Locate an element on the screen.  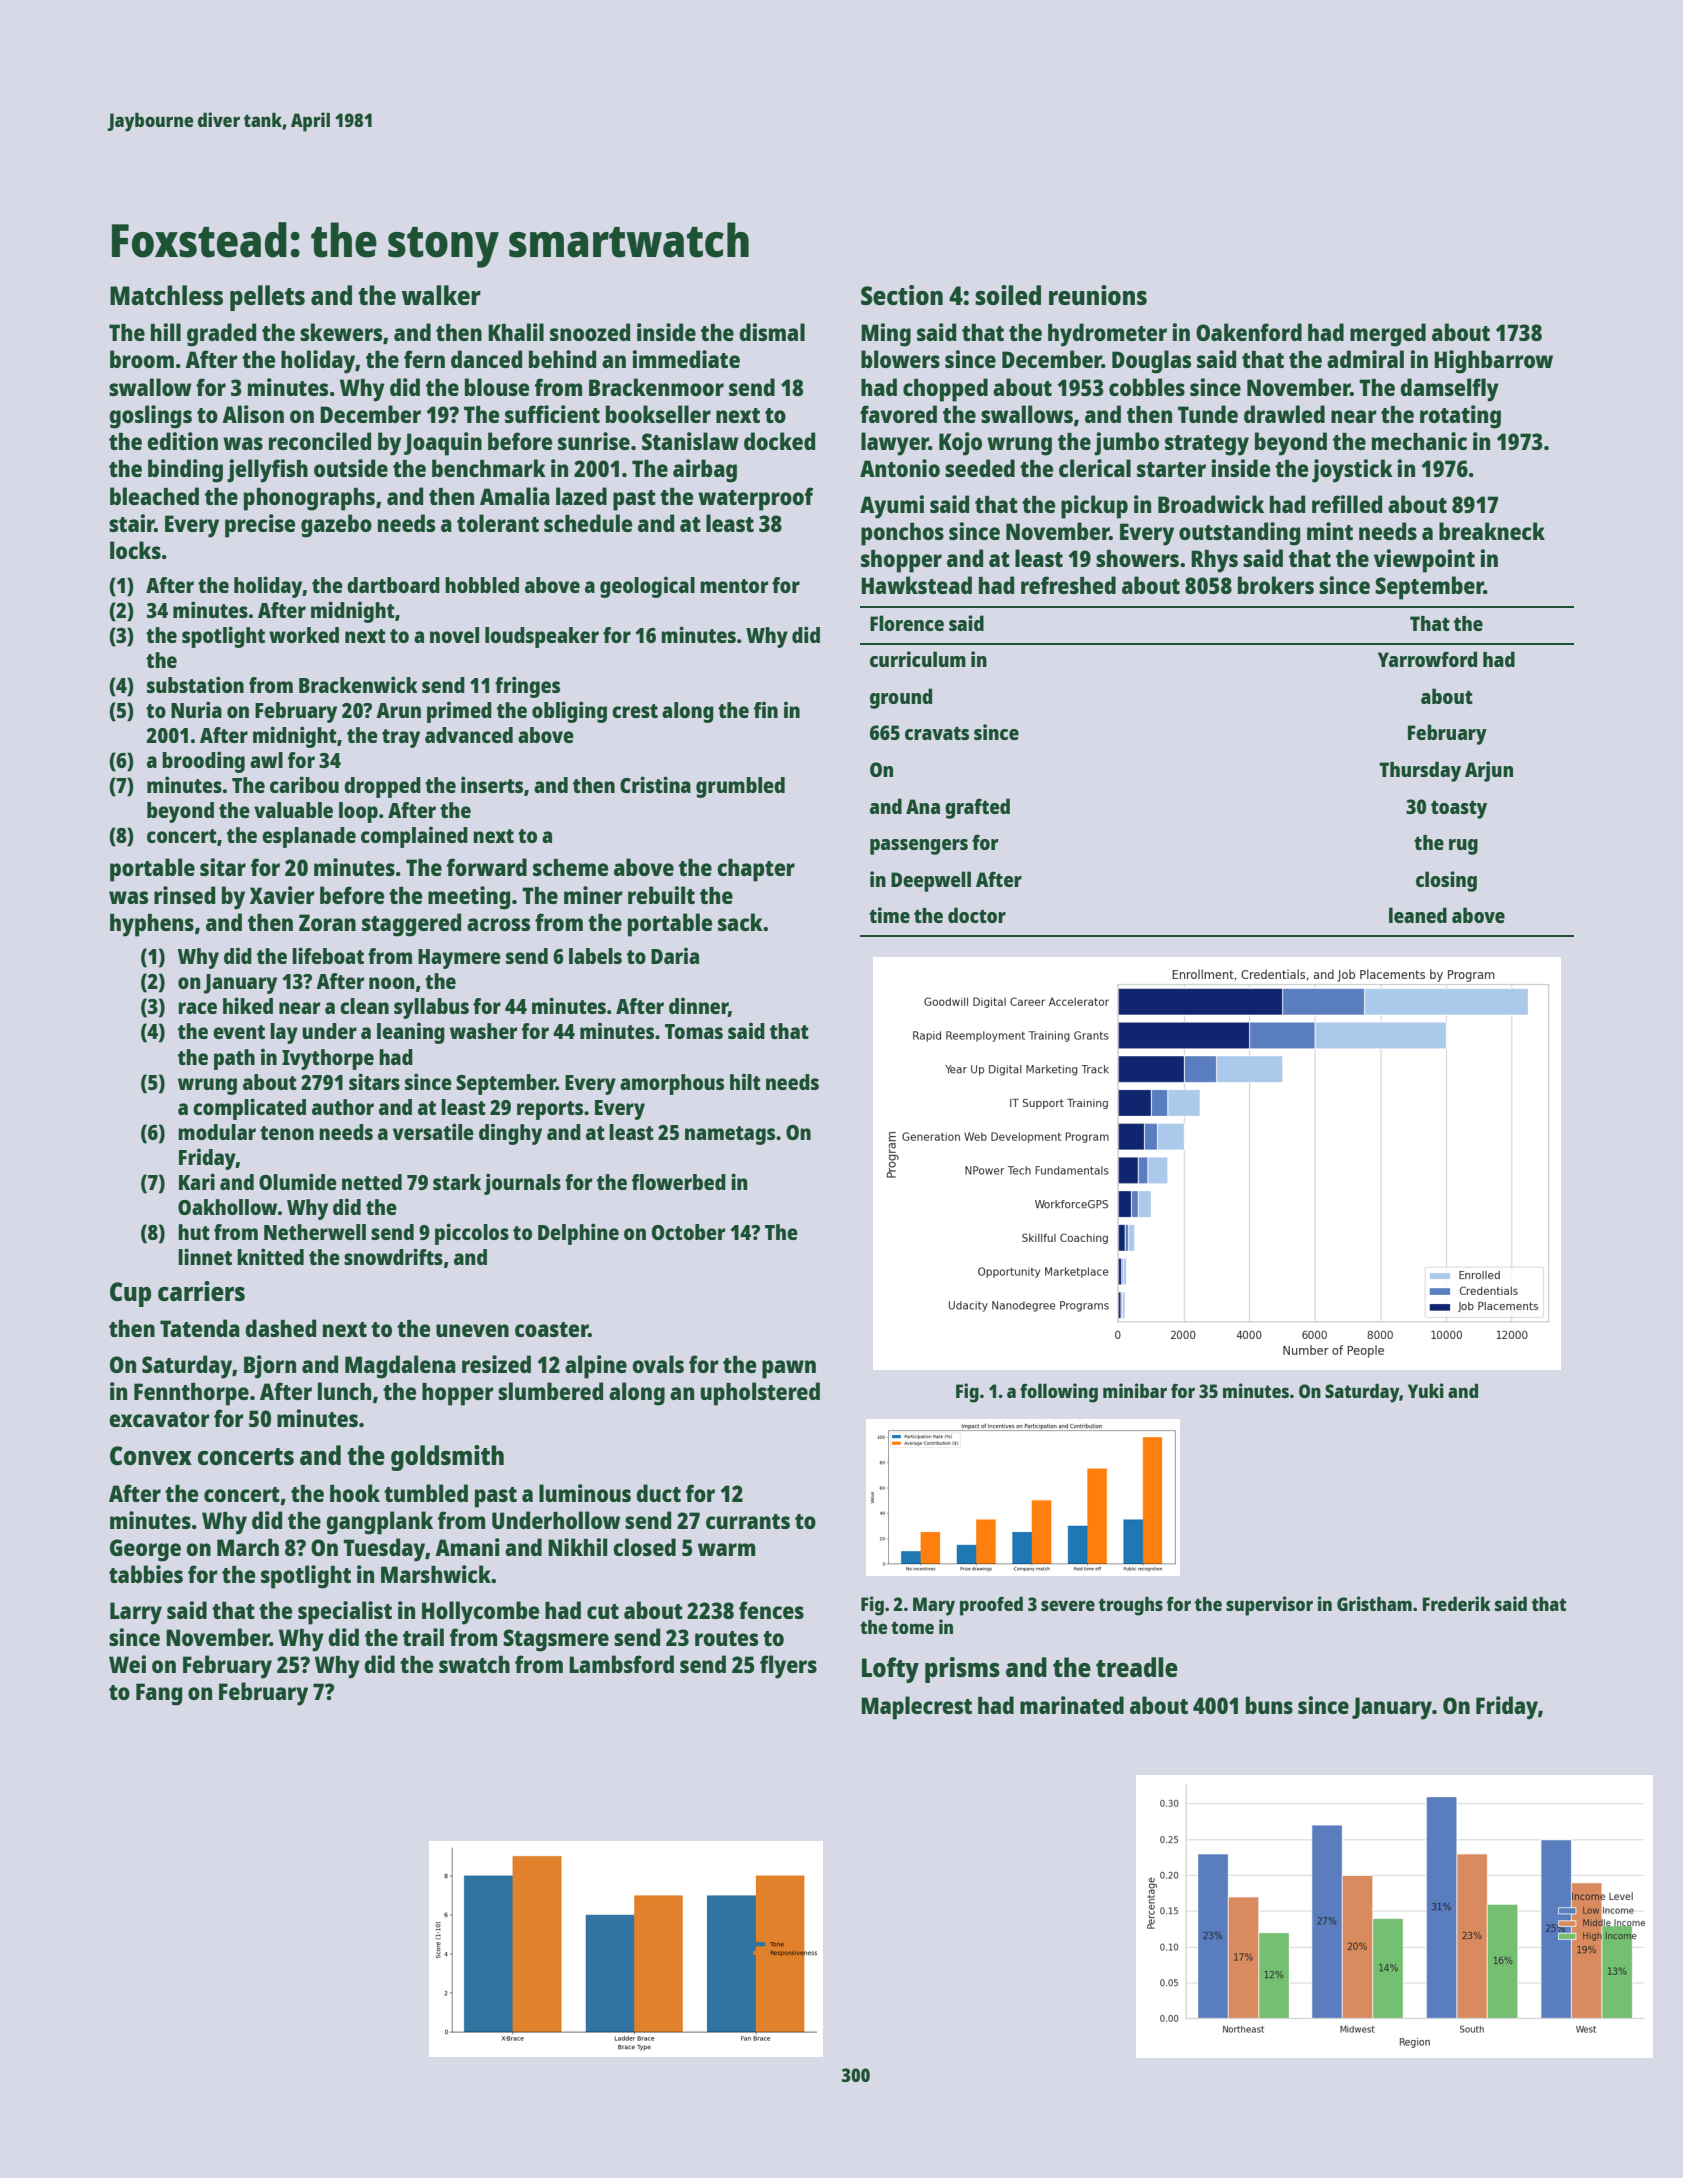
Oakenford is located at coordinates (1249, 332).
